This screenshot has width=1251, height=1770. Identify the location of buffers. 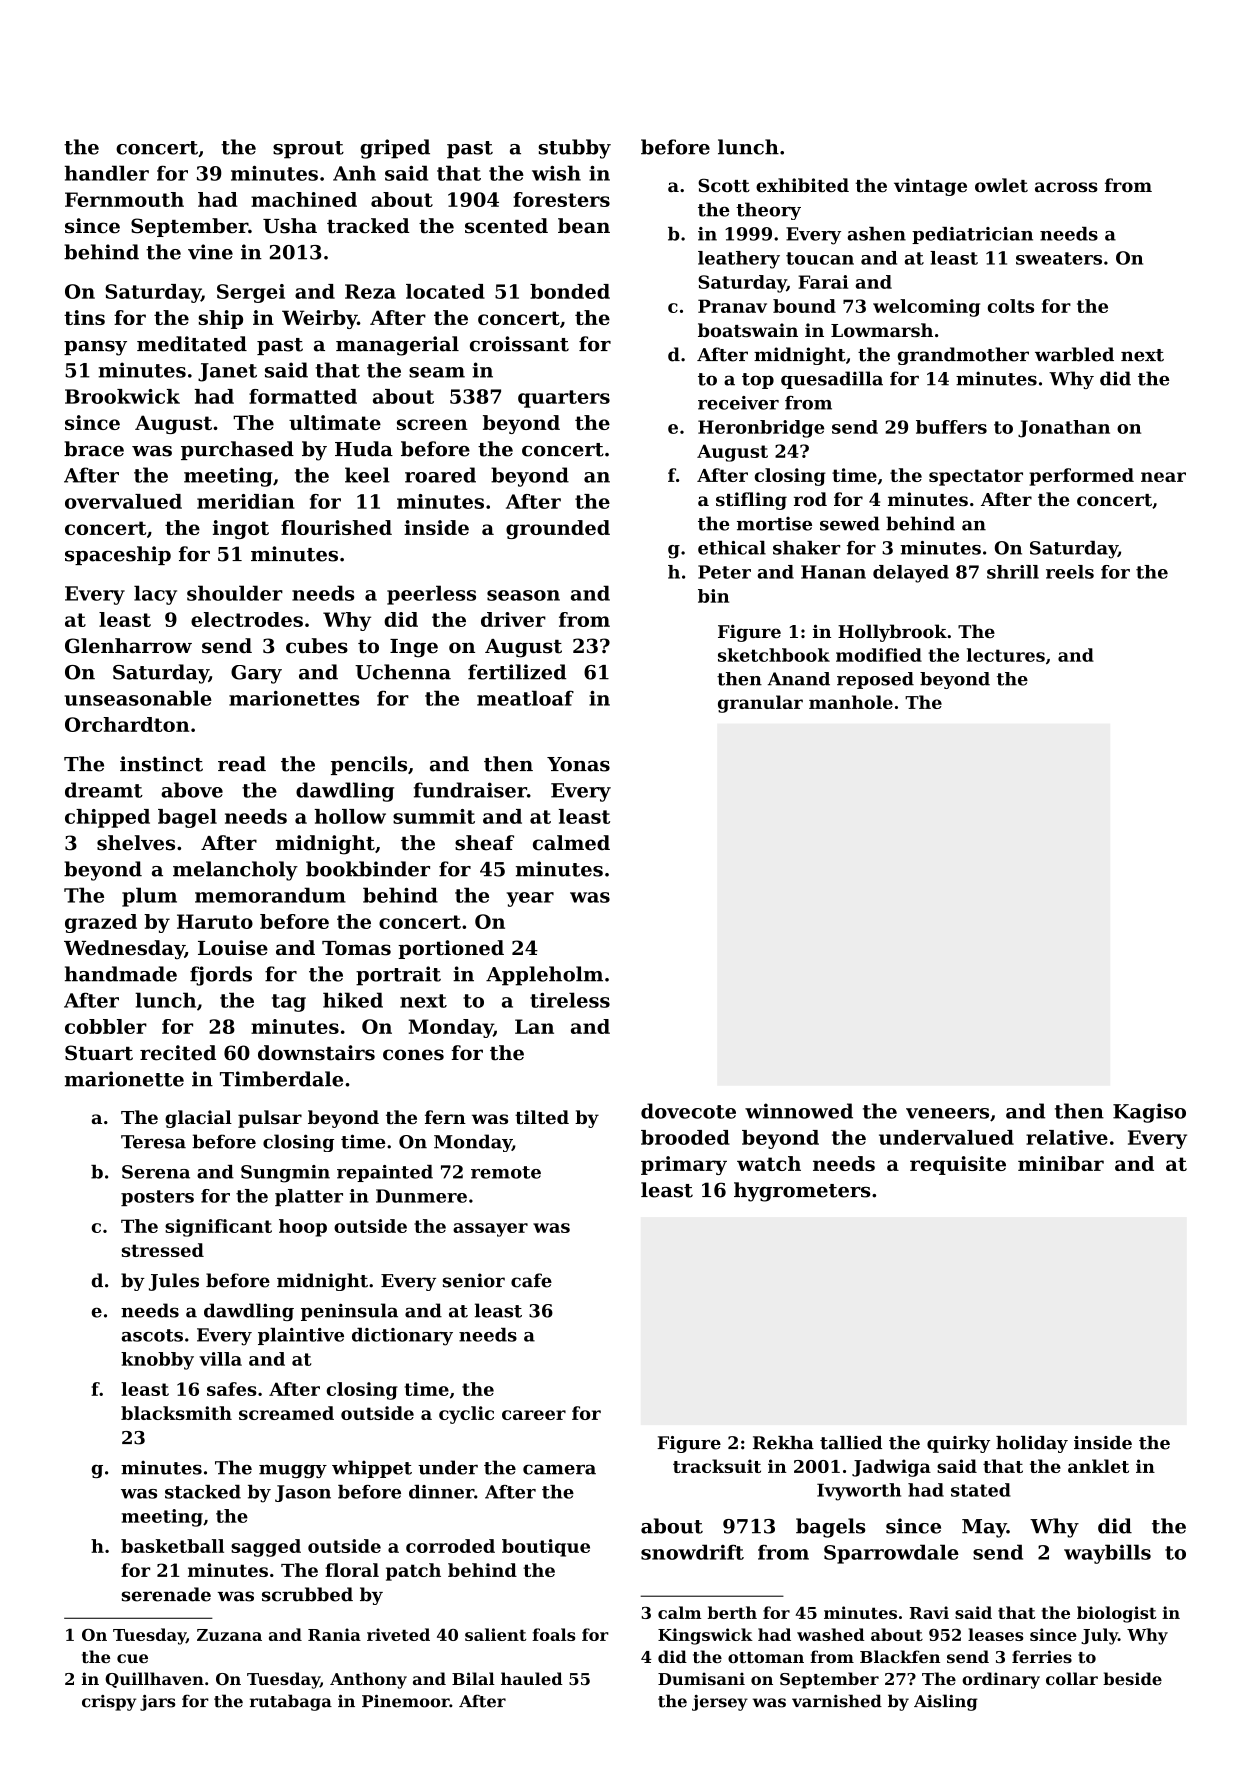
(951, 427).
